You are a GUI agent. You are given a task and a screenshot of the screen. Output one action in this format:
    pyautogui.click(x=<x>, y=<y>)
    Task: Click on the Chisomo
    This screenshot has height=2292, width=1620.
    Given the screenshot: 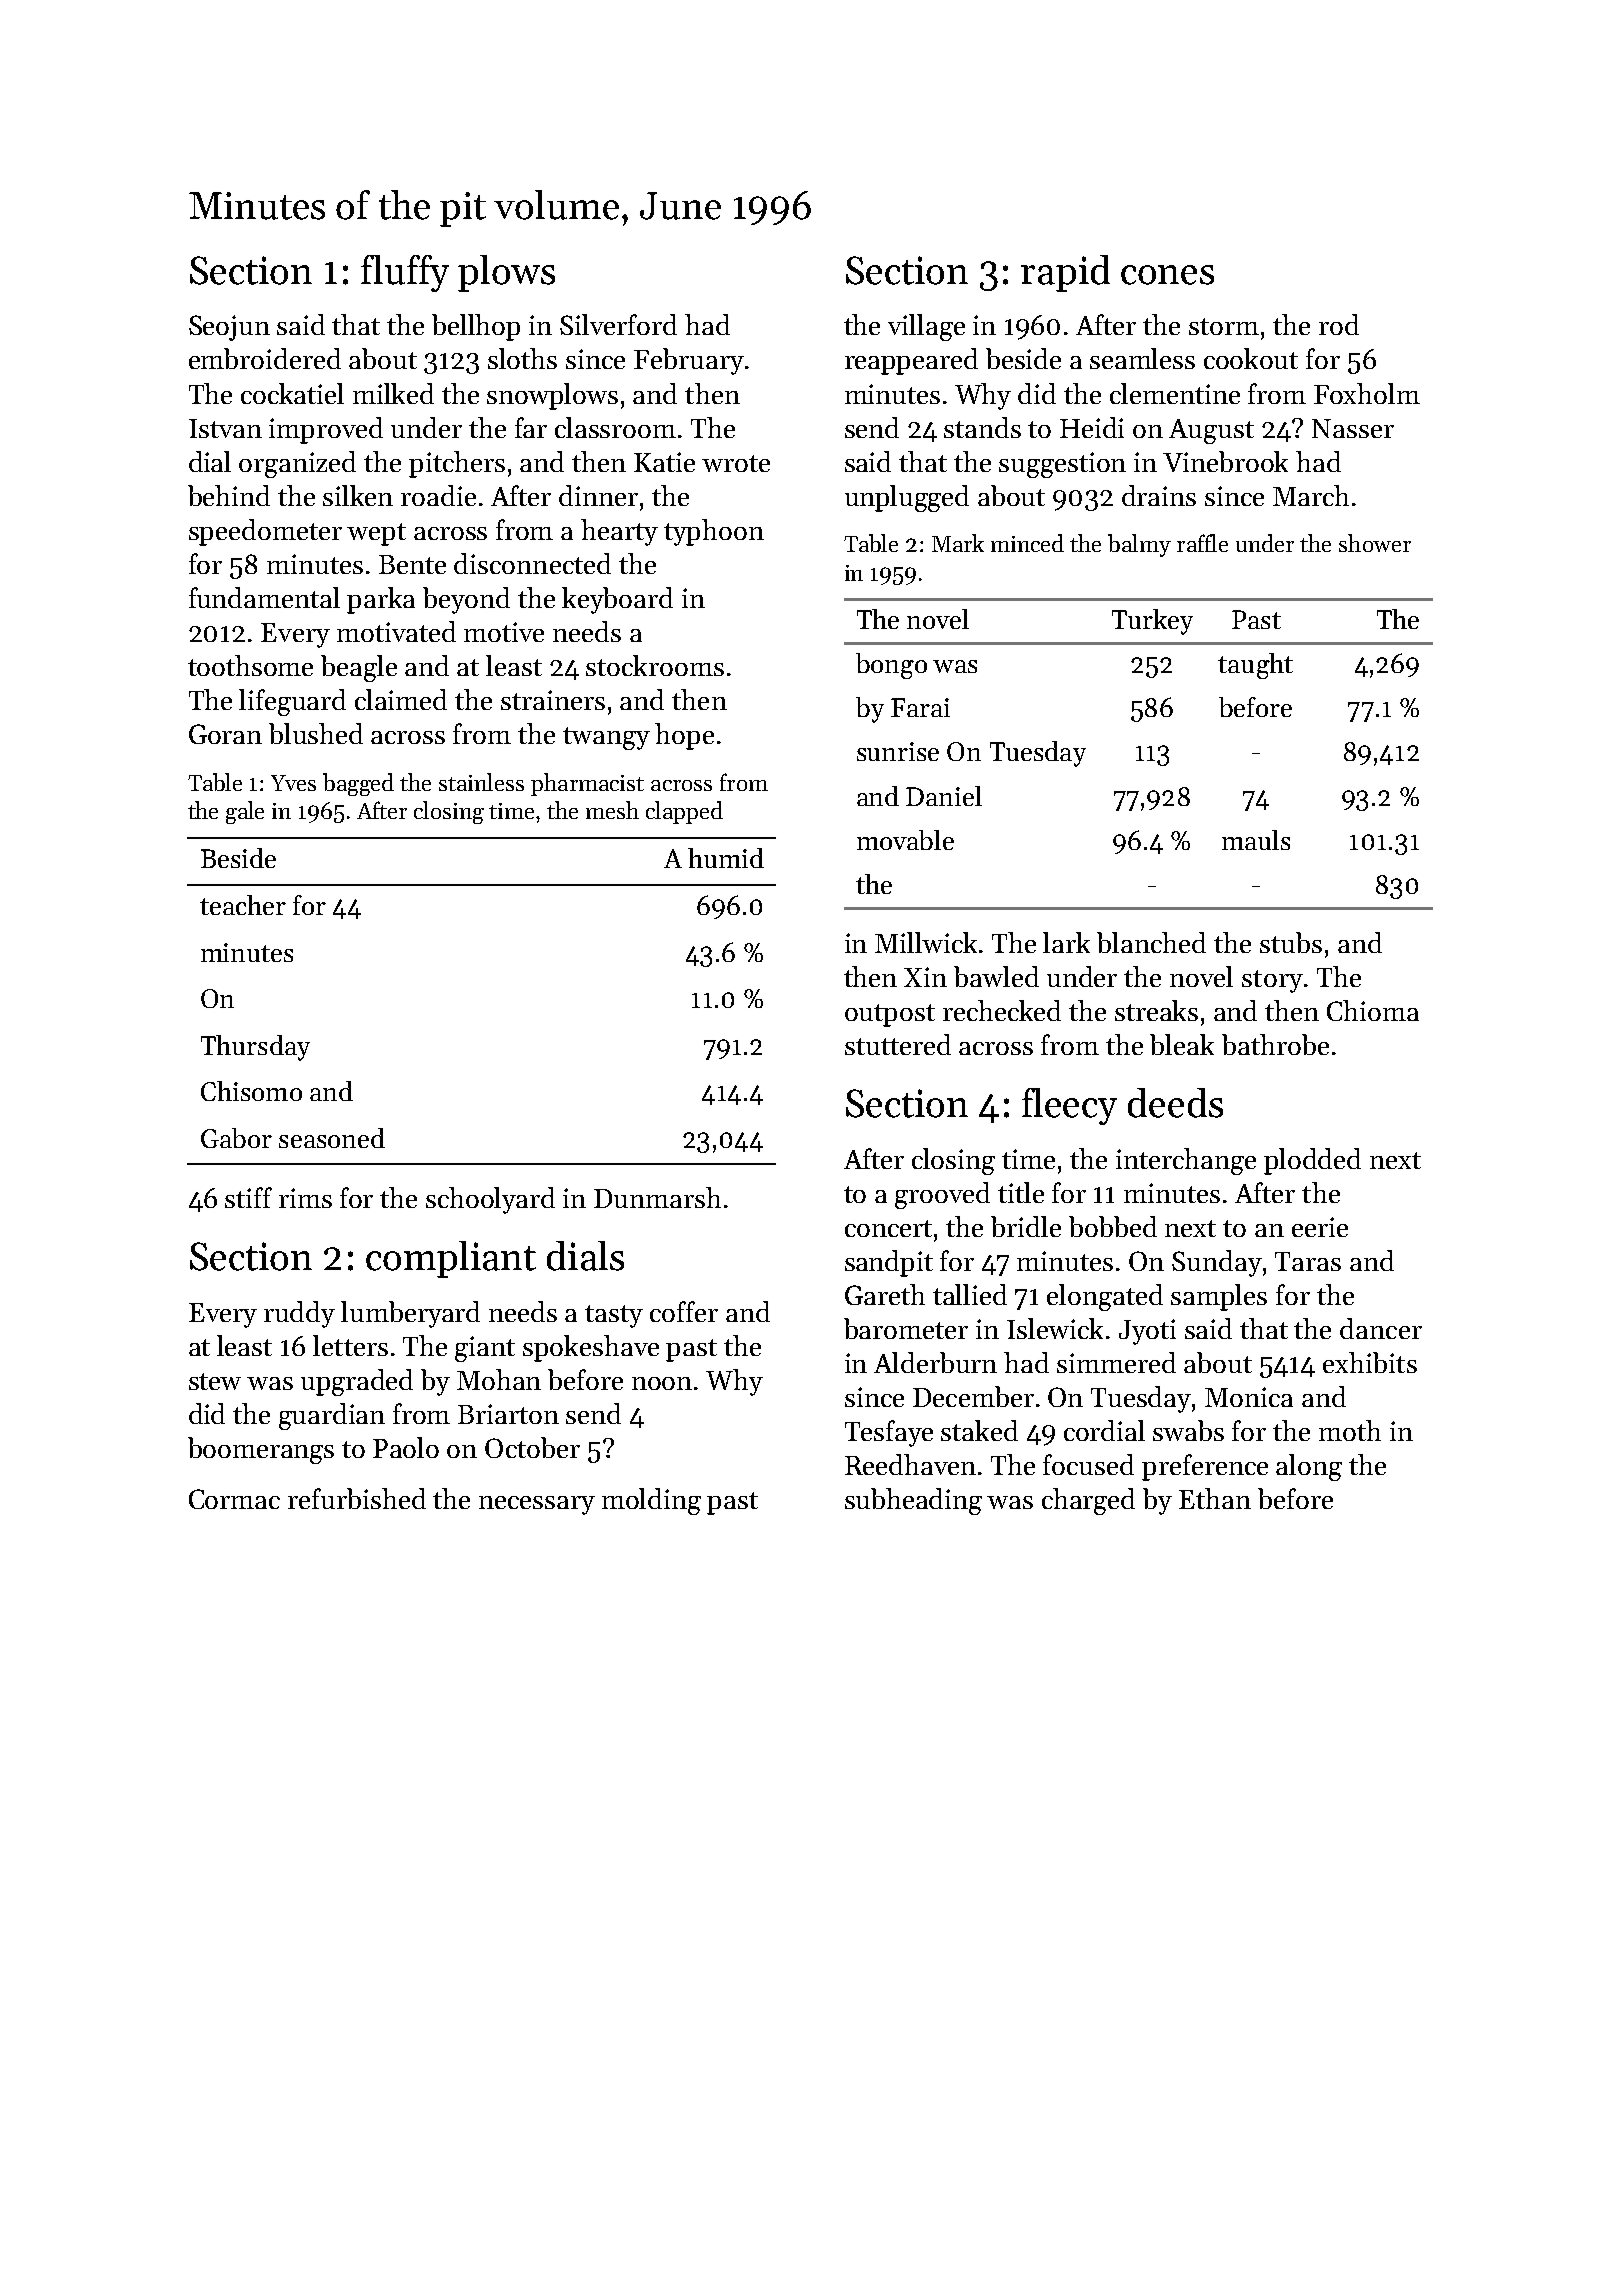 What is the action you would take?
    pyautogui.click(x=251, y=1091)
